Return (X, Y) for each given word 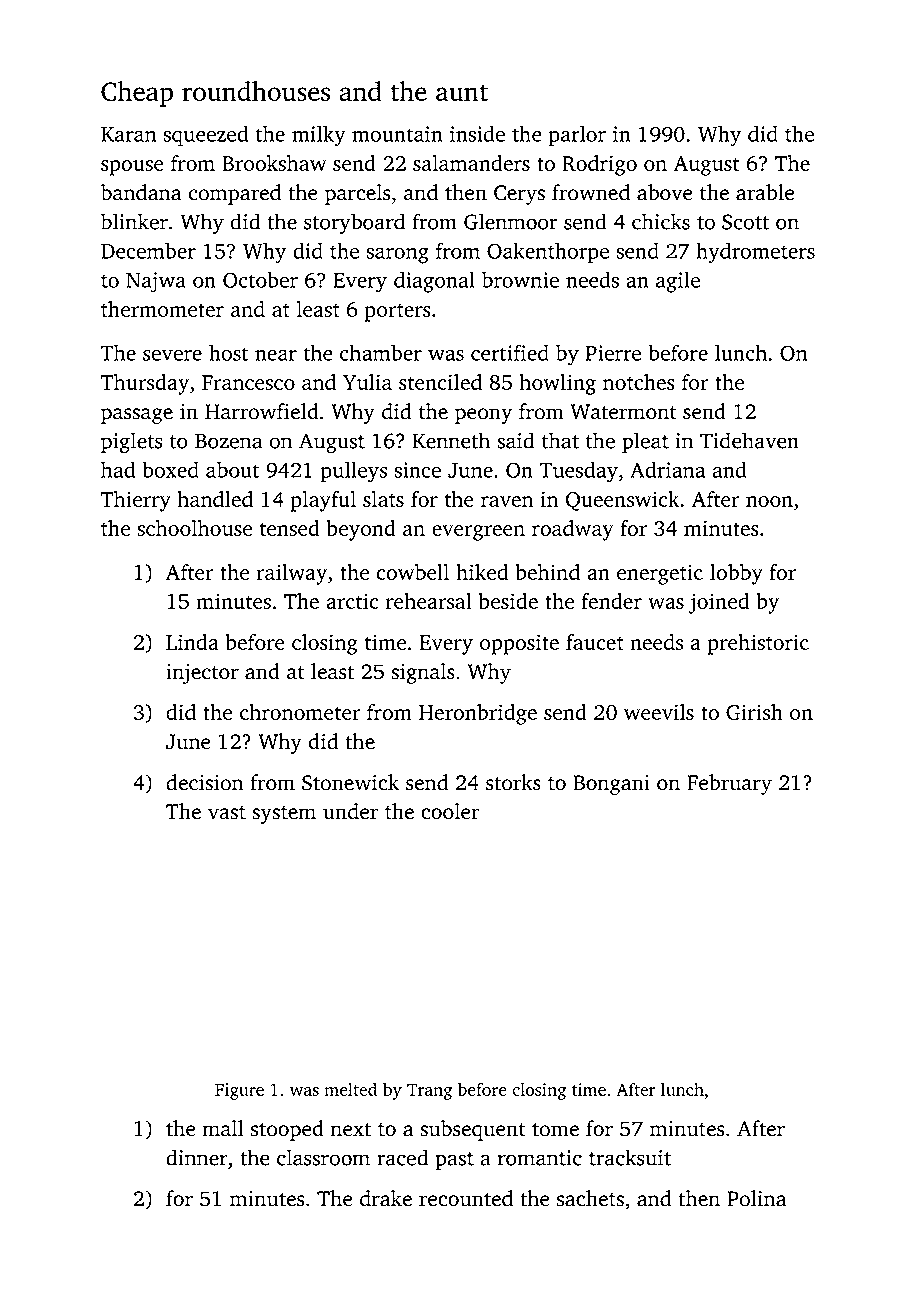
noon (769, 501)
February (729, 784)
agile (678, 282)
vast (227, 813)
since (417, 470)
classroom (323, 1157)
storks (513, 782)
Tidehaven (749, 440)
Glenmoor (510, 221)
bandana (141, 192)
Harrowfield (262, 411)
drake (386, 1198)
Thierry (135, 501)
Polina (756, 1198)
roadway (573, 530)
